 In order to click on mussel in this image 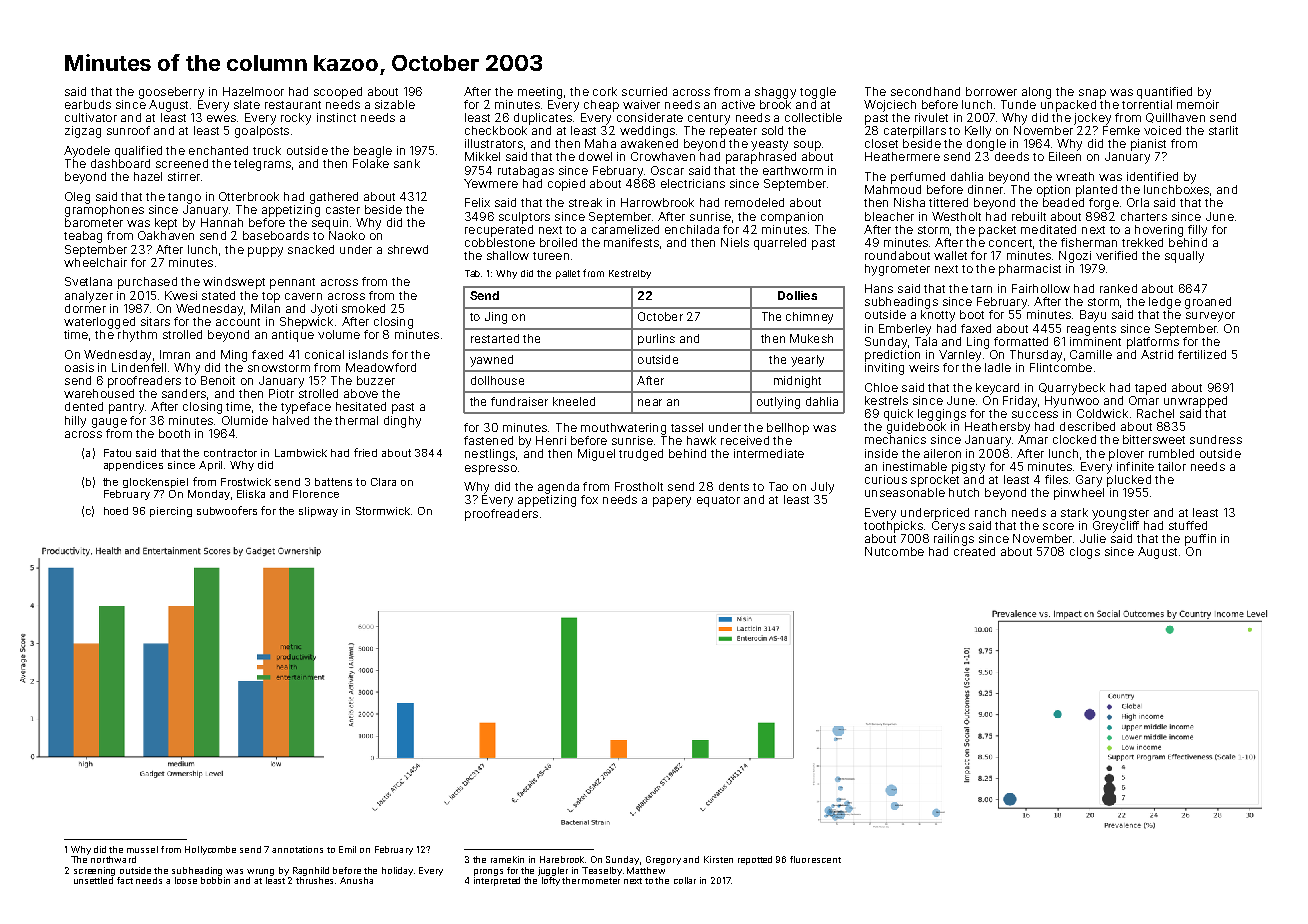, I will do `click(142, 849)`.
